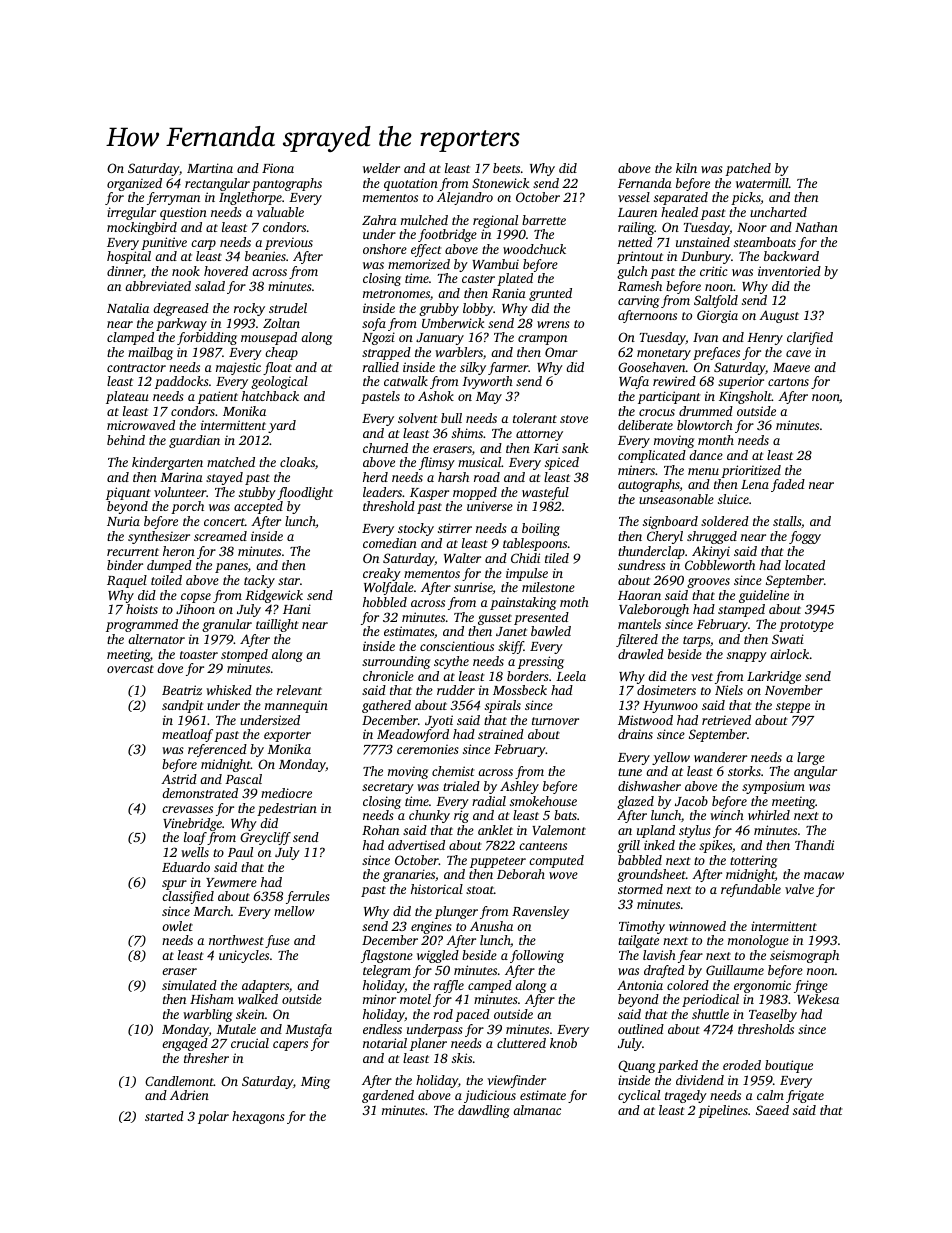 Image resolution: width=952 pixels, height=1233 pixels. What do you see at coordinates (456, 912) in the screenshot?
I see `plunger` at bounding box center [456, 912].
